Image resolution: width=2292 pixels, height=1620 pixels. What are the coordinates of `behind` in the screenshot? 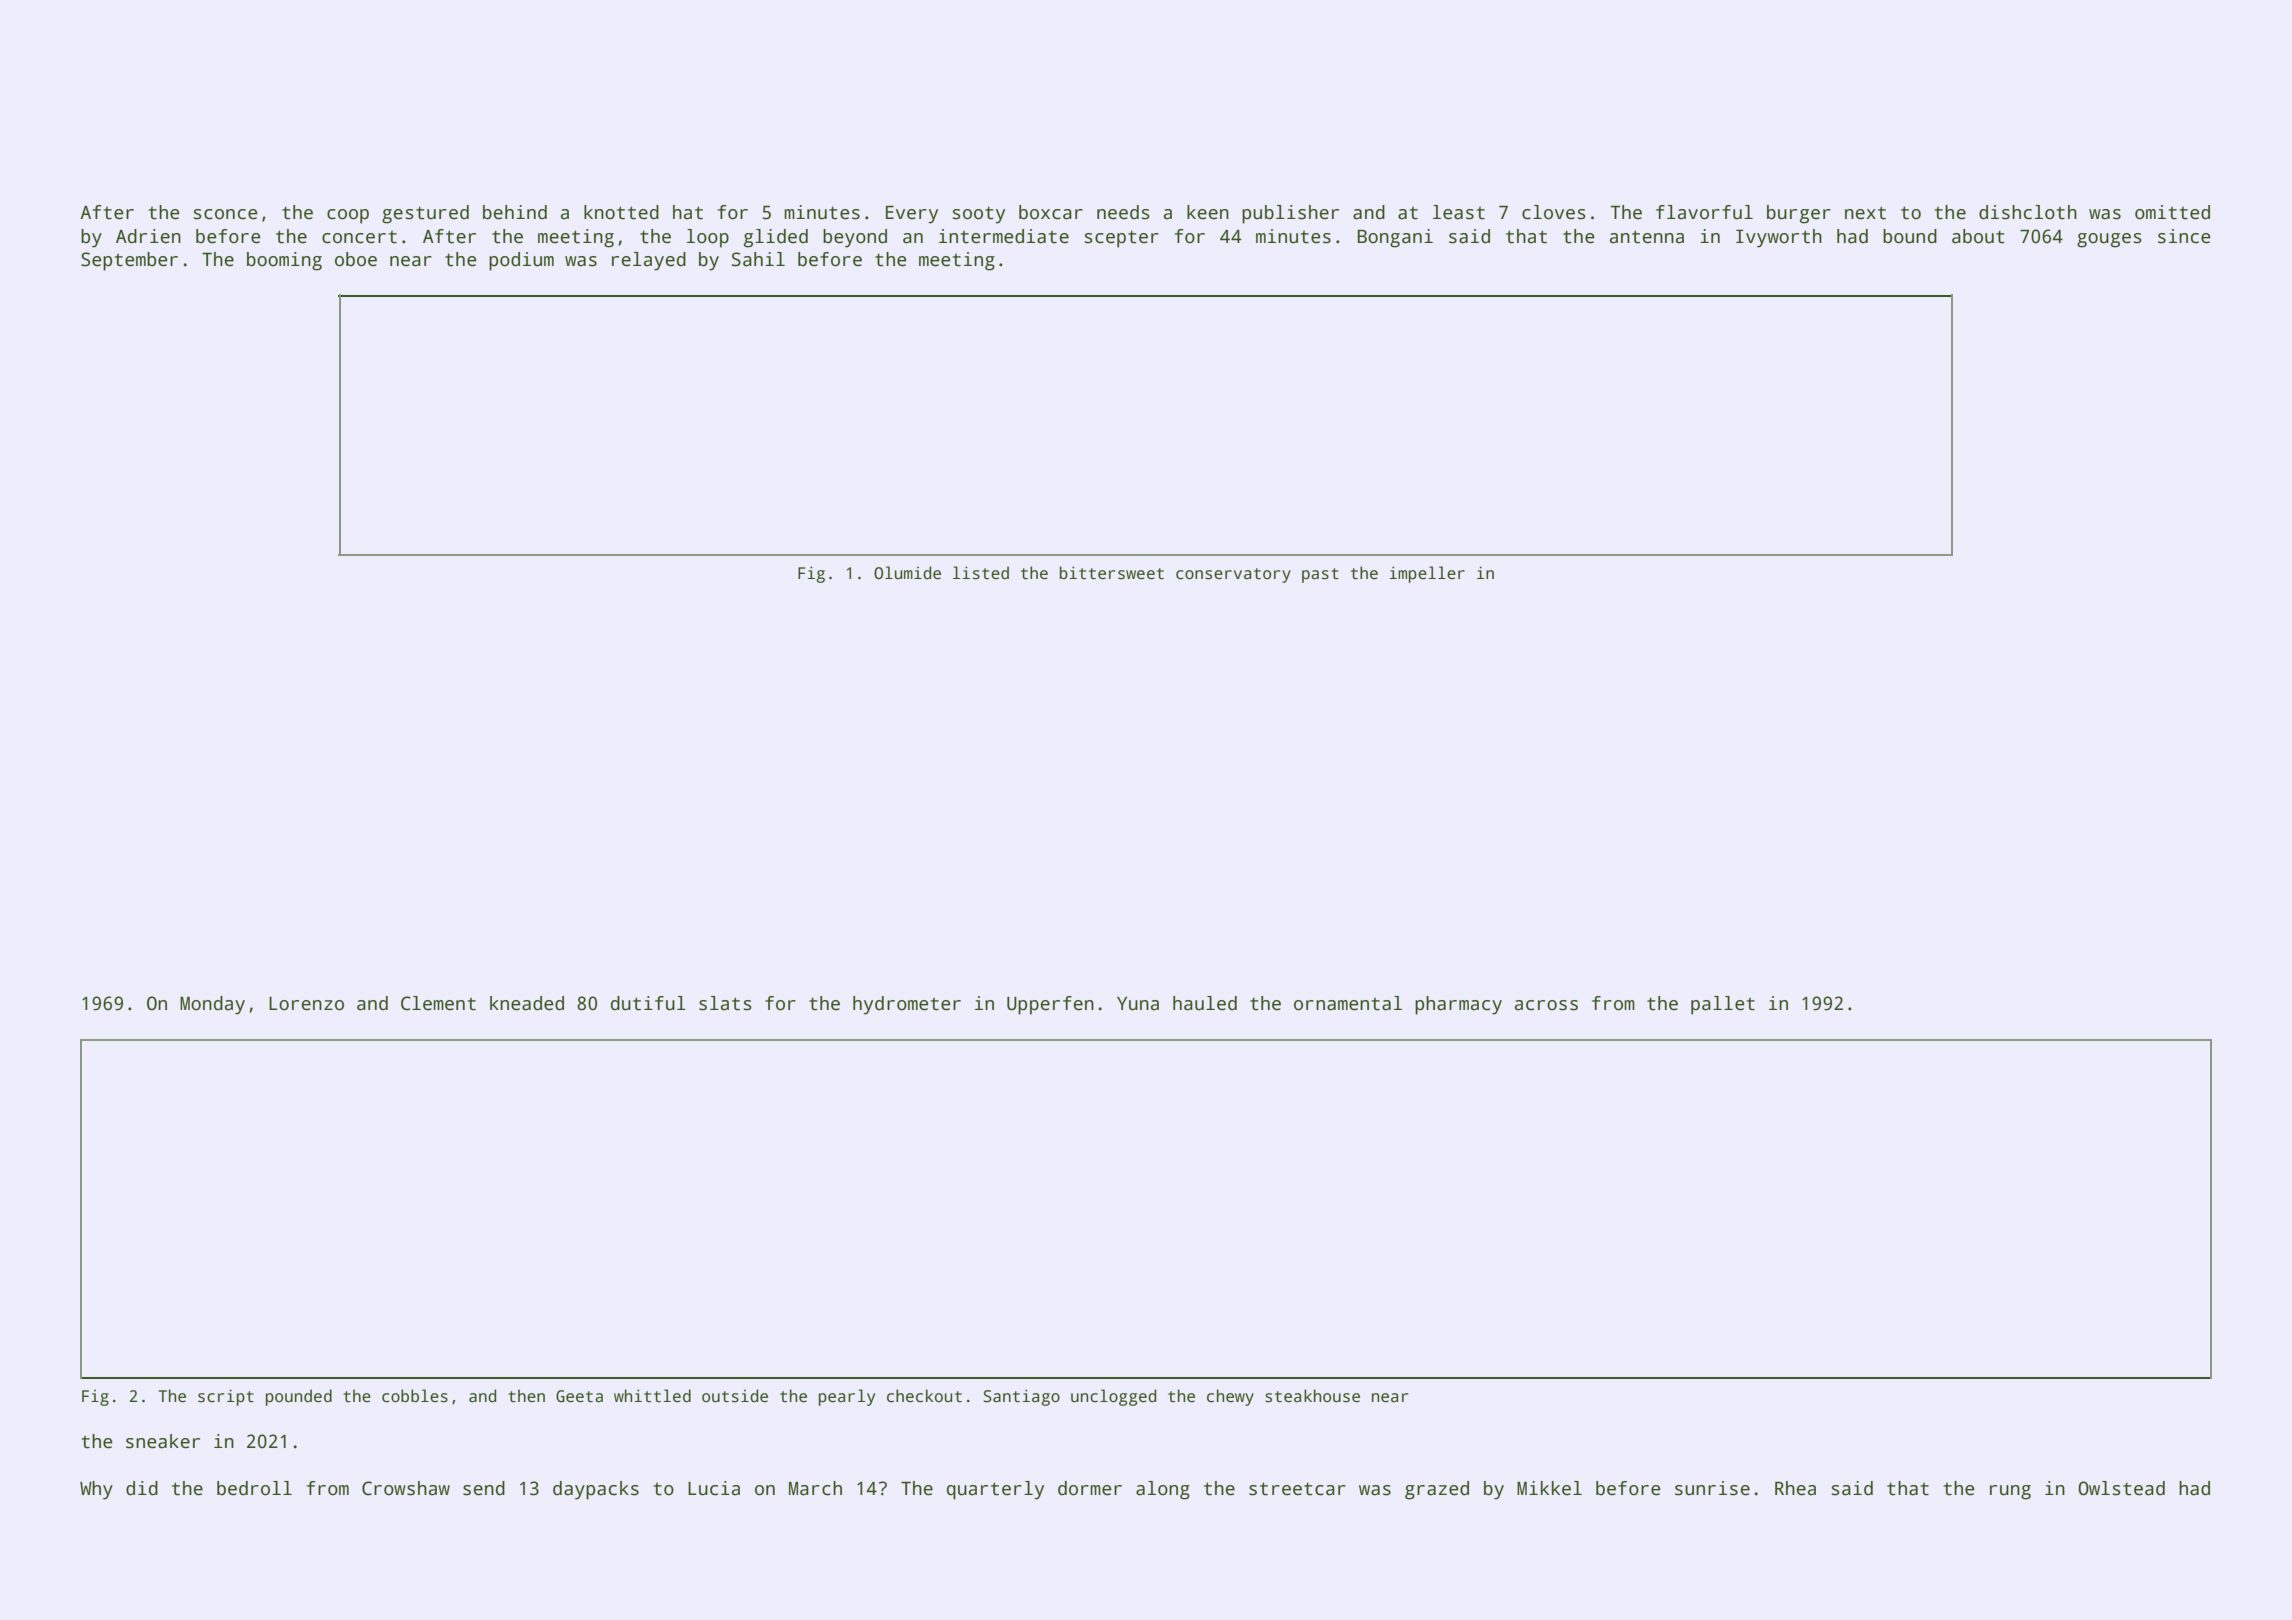 It's located at (515, 212).
